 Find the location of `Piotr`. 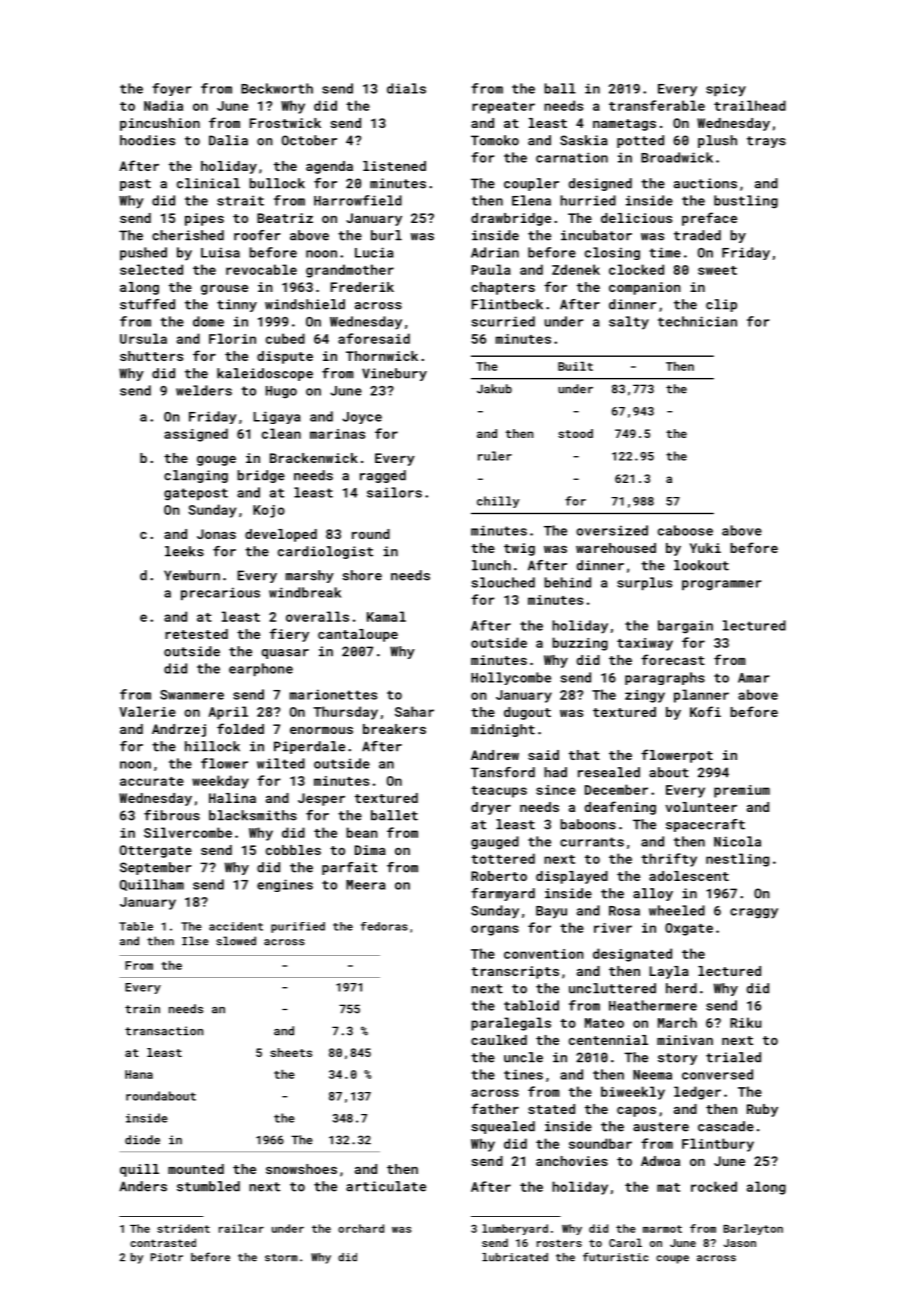

Piotr is located at coordinates (167, 1257).
